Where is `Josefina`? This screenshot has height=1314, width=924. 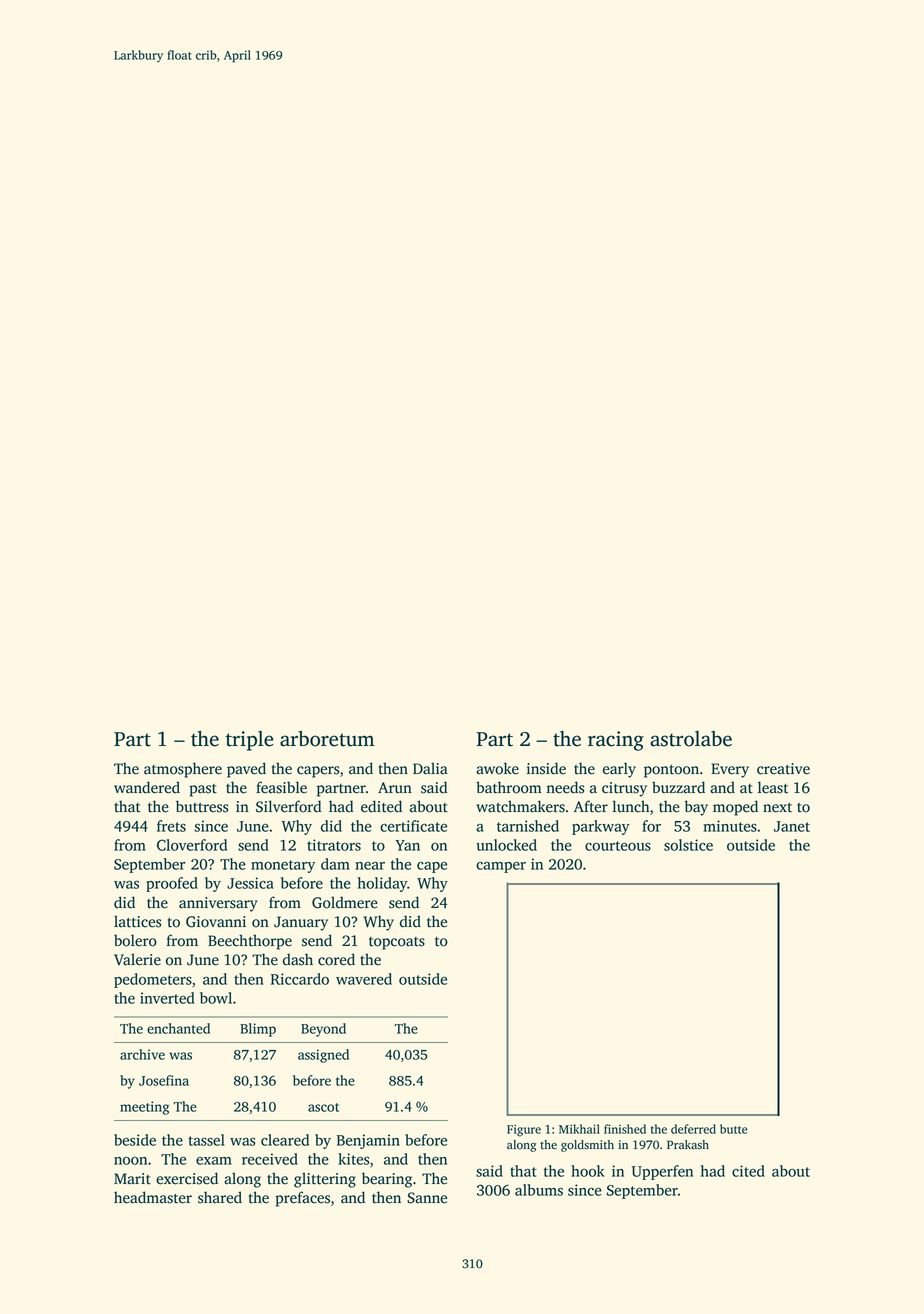
Josefina is located at coordinates (164, 1080).
